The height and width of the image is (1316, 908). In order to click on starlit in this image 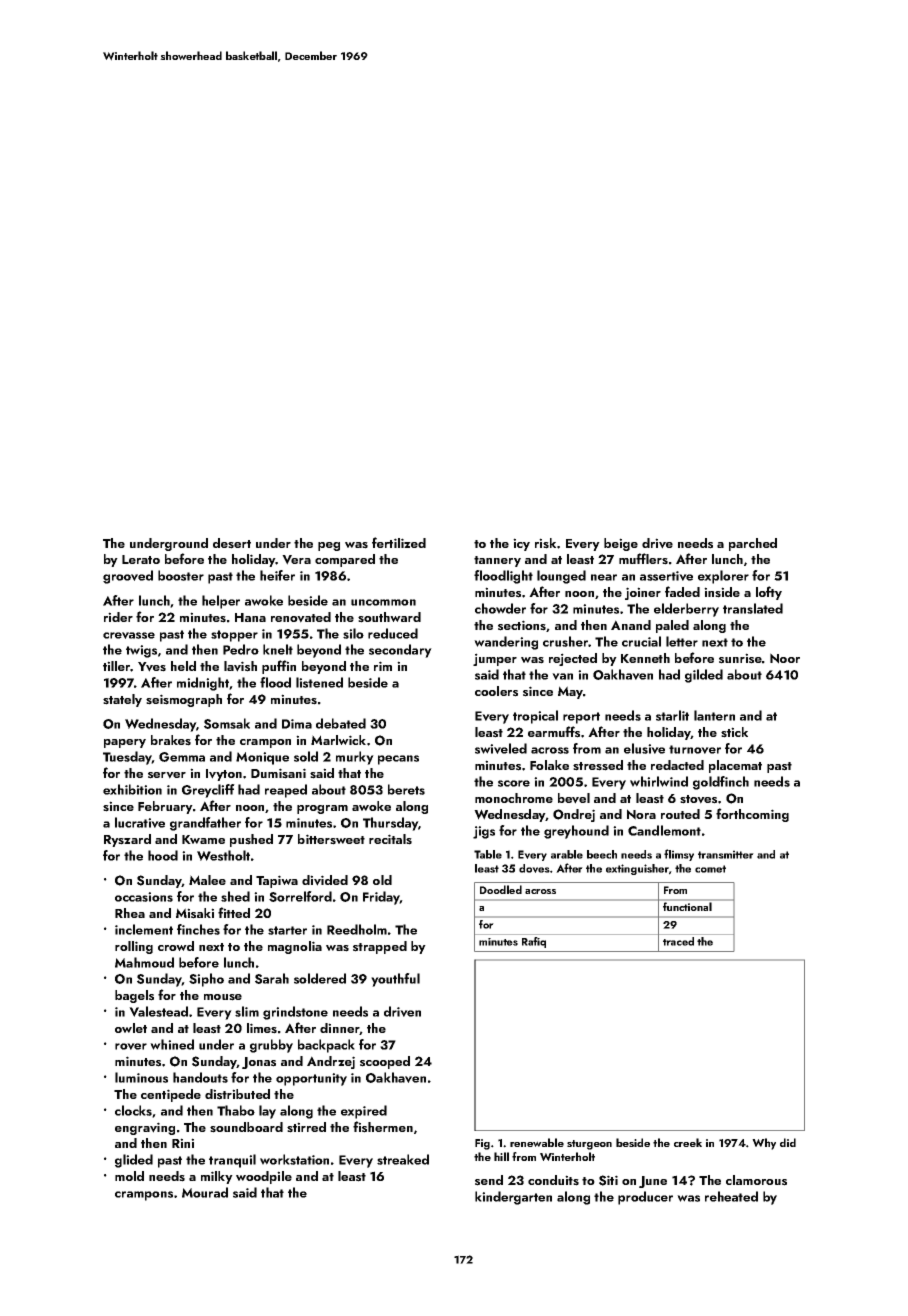, I will do `click(672, 715)`.
